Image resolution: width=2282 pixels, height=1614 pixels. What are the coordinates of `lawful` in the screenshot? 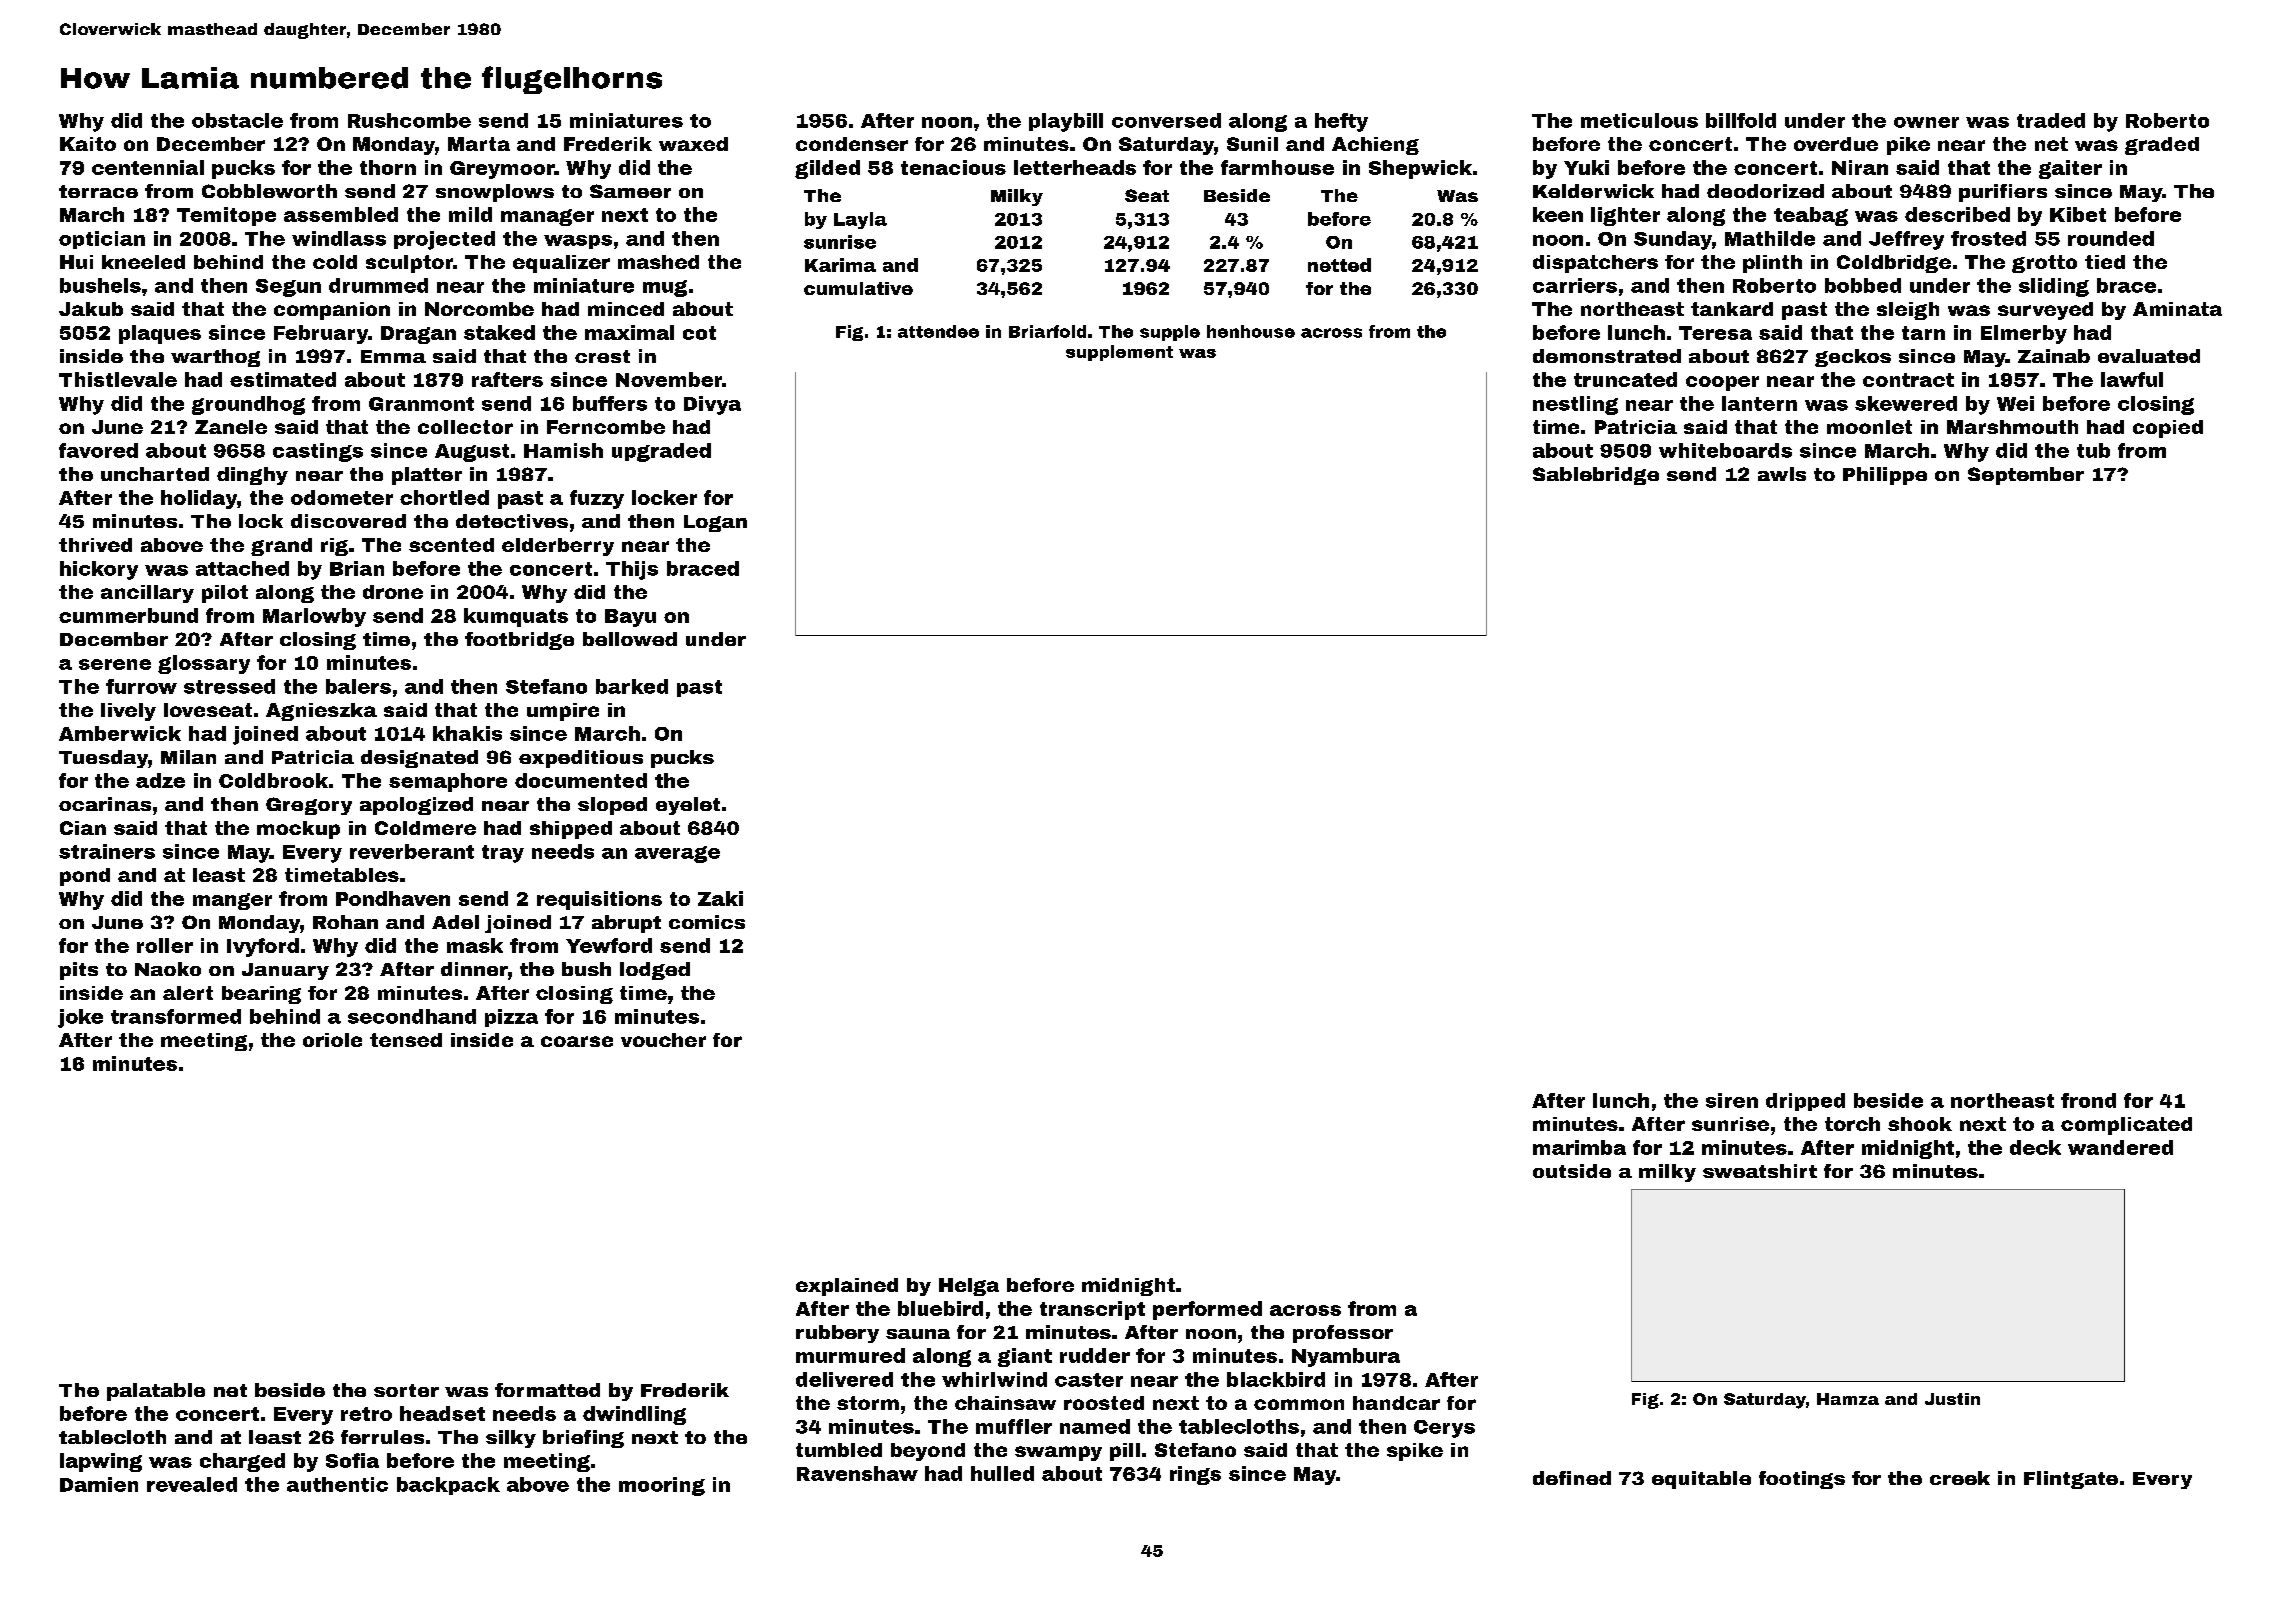 It's located at (2132, 379).
